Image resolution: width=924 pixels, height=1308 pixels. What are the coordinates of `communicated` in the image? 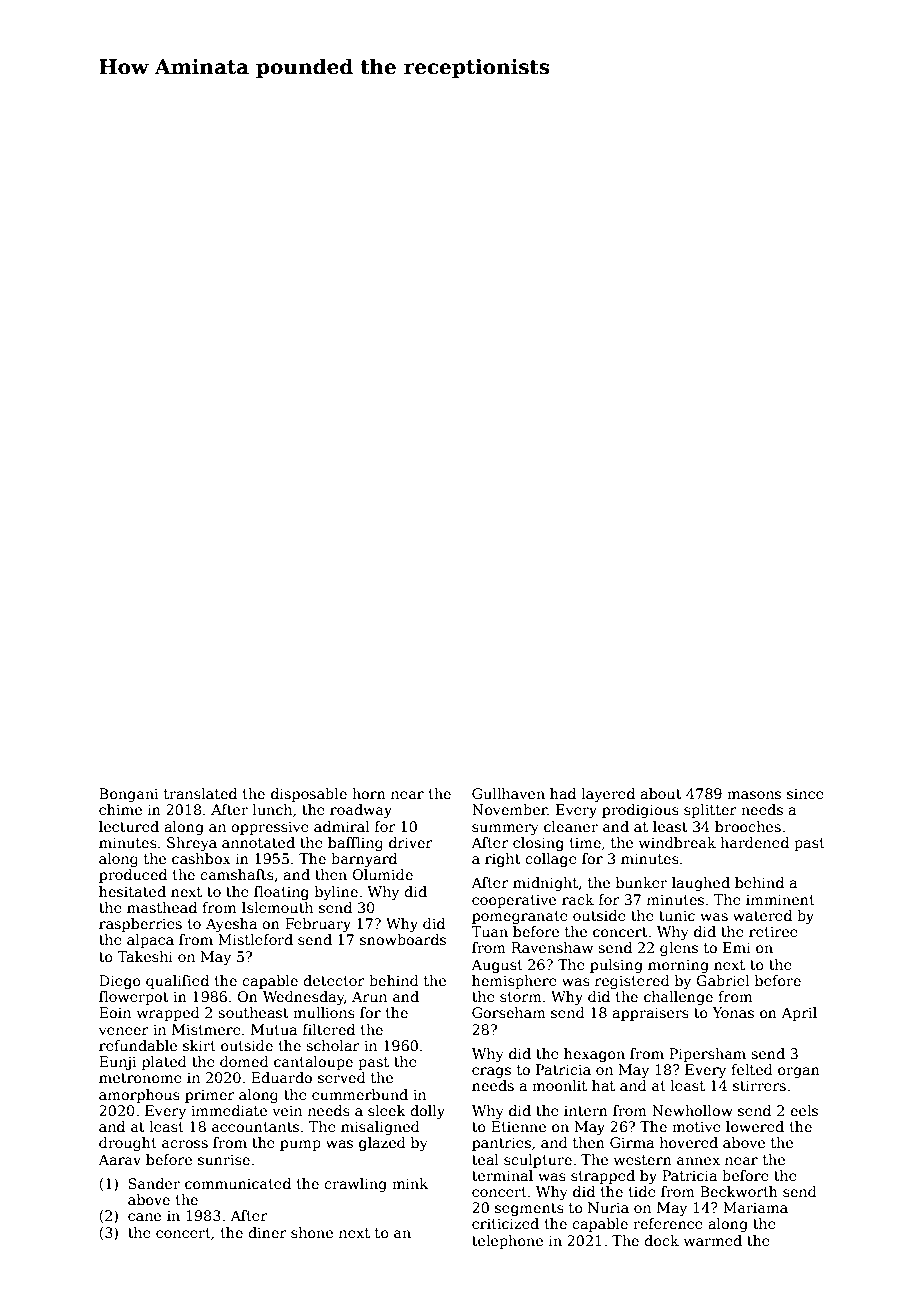 It's located at (238, 1183).
